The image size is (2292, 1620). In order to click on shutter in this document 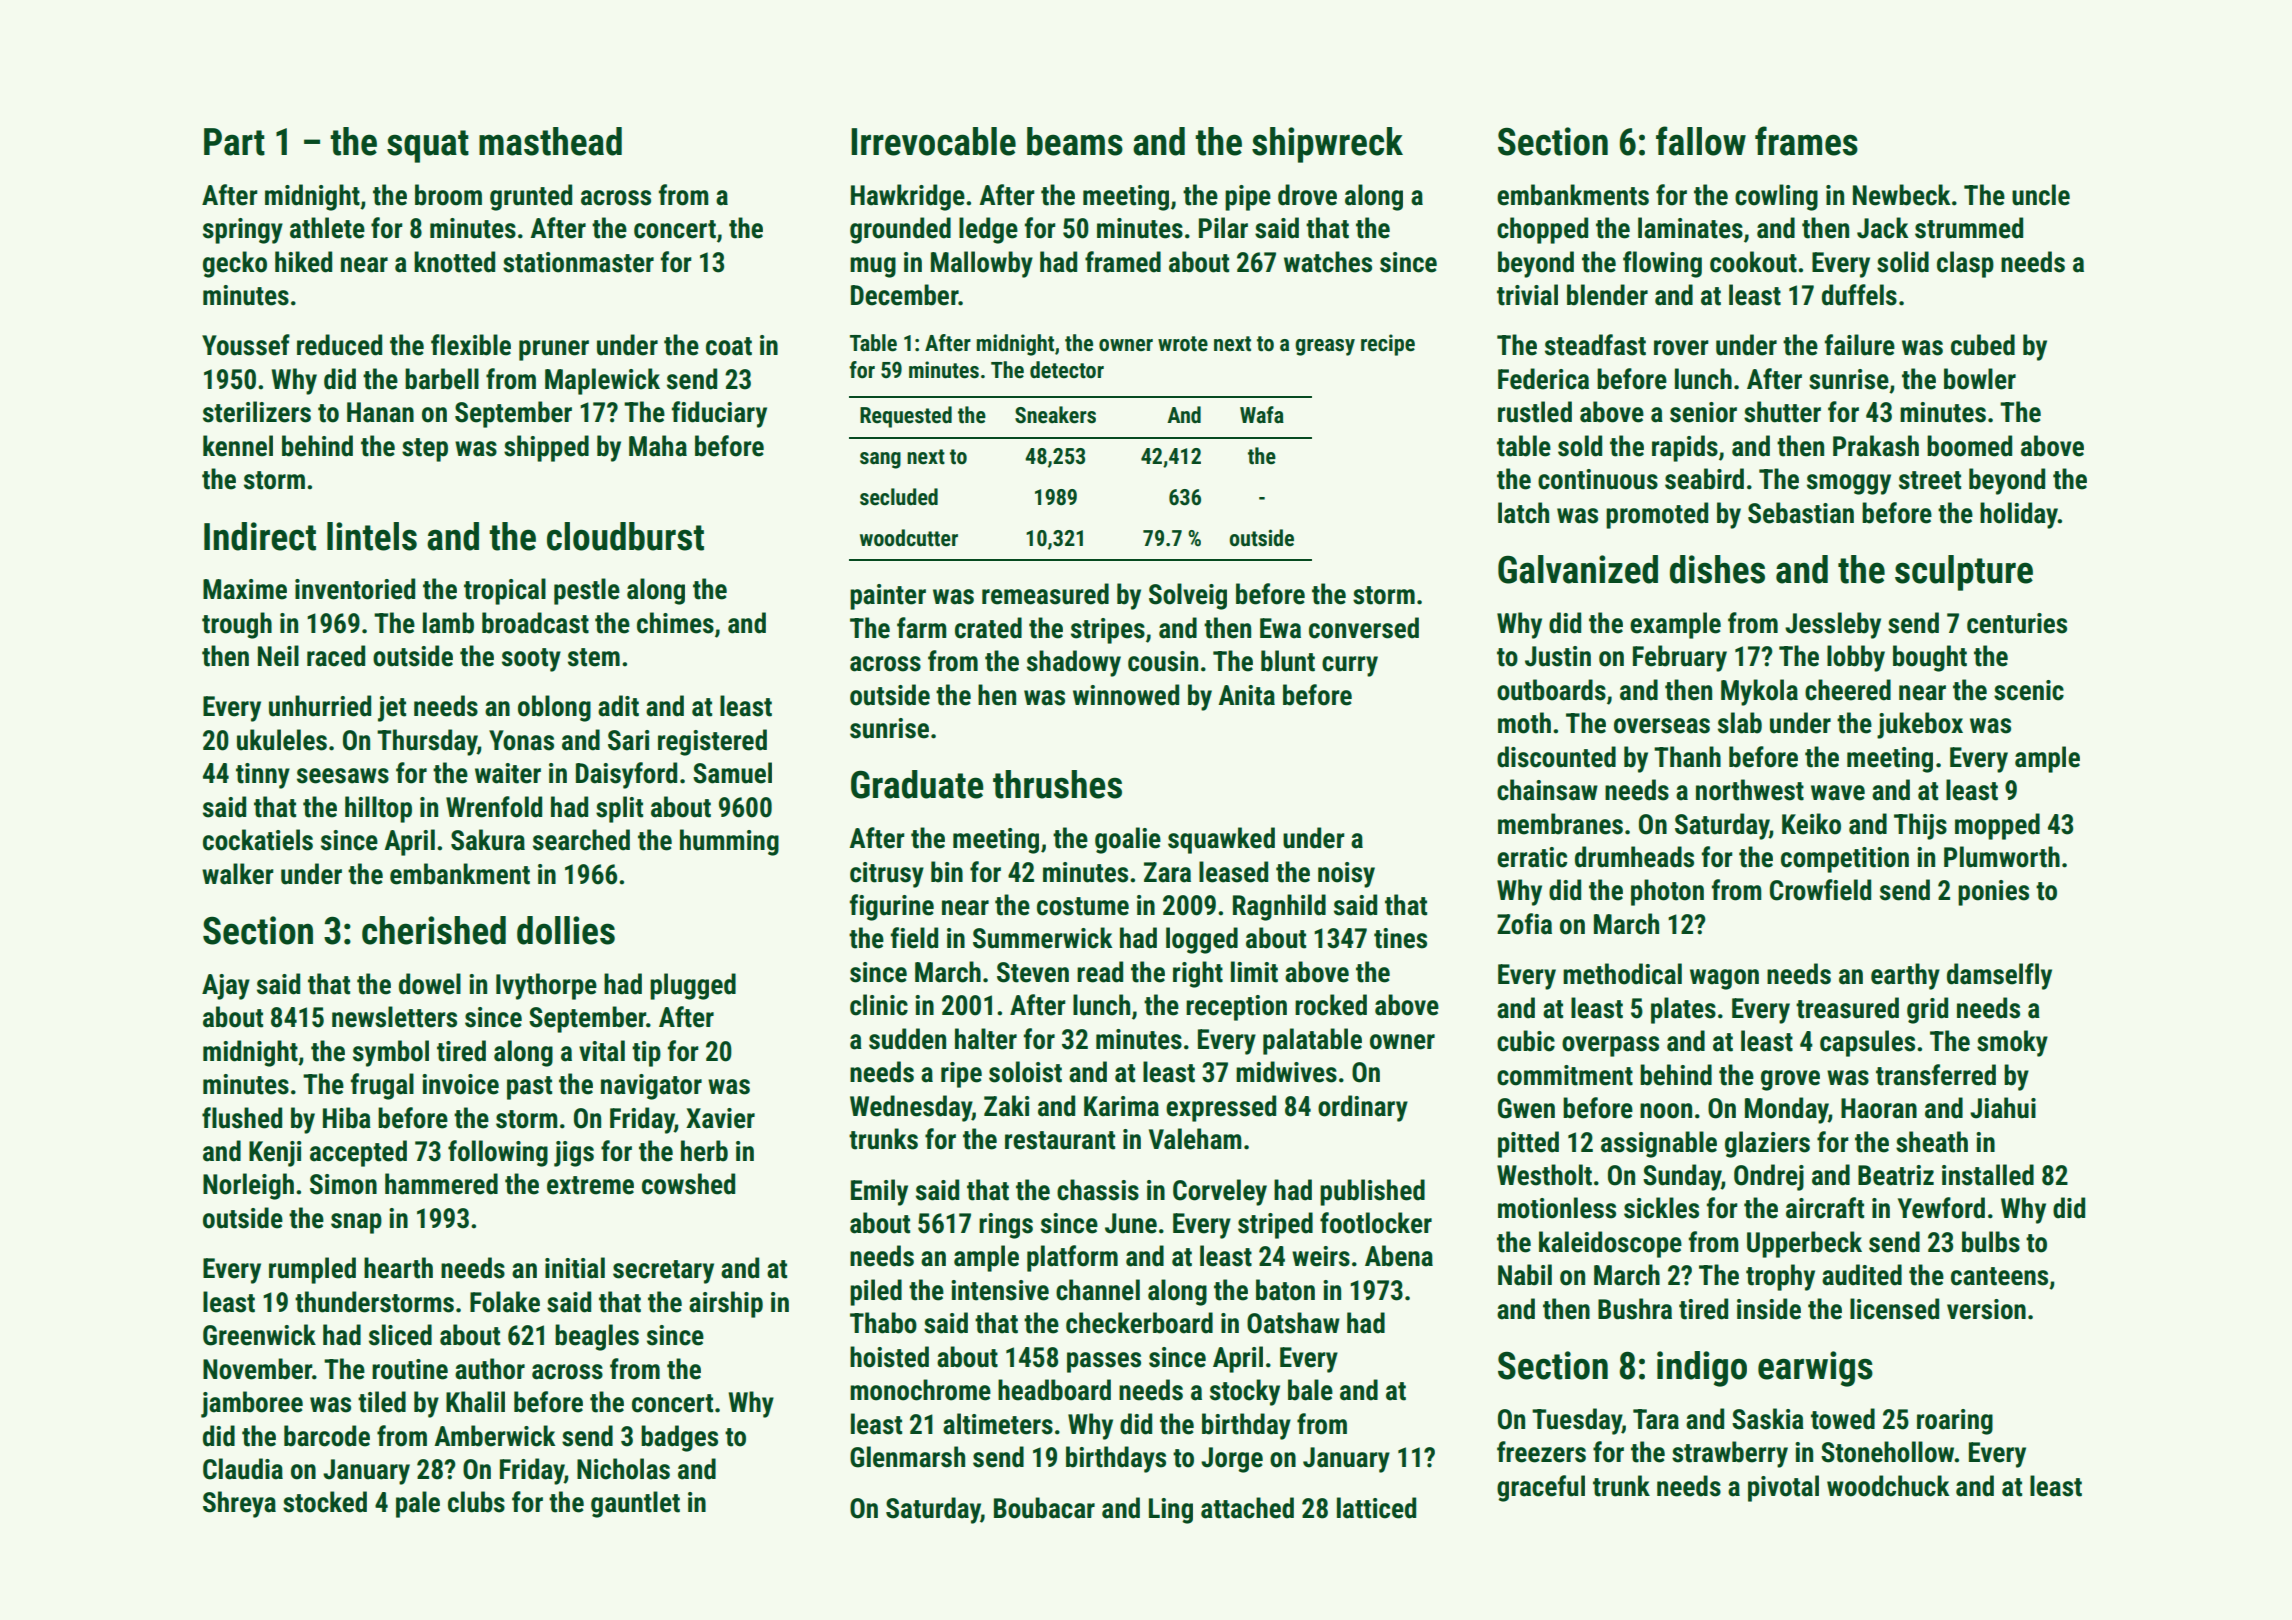, I will do `click(1782, 412)`.
